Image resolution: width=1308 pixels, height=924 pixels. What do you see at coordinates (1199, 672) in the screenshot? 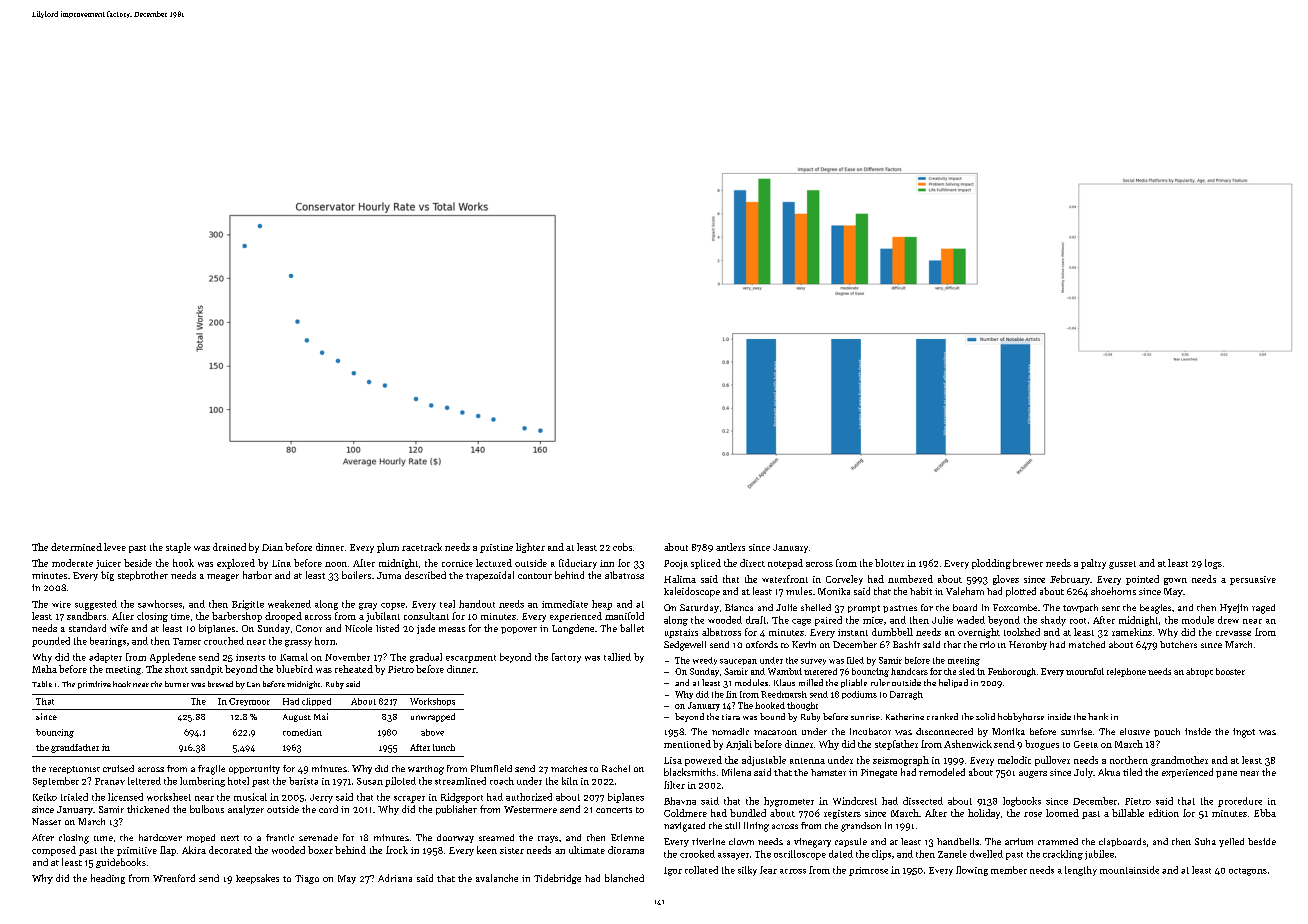
I see `abrupt` at bounding box center [1199, 672].
